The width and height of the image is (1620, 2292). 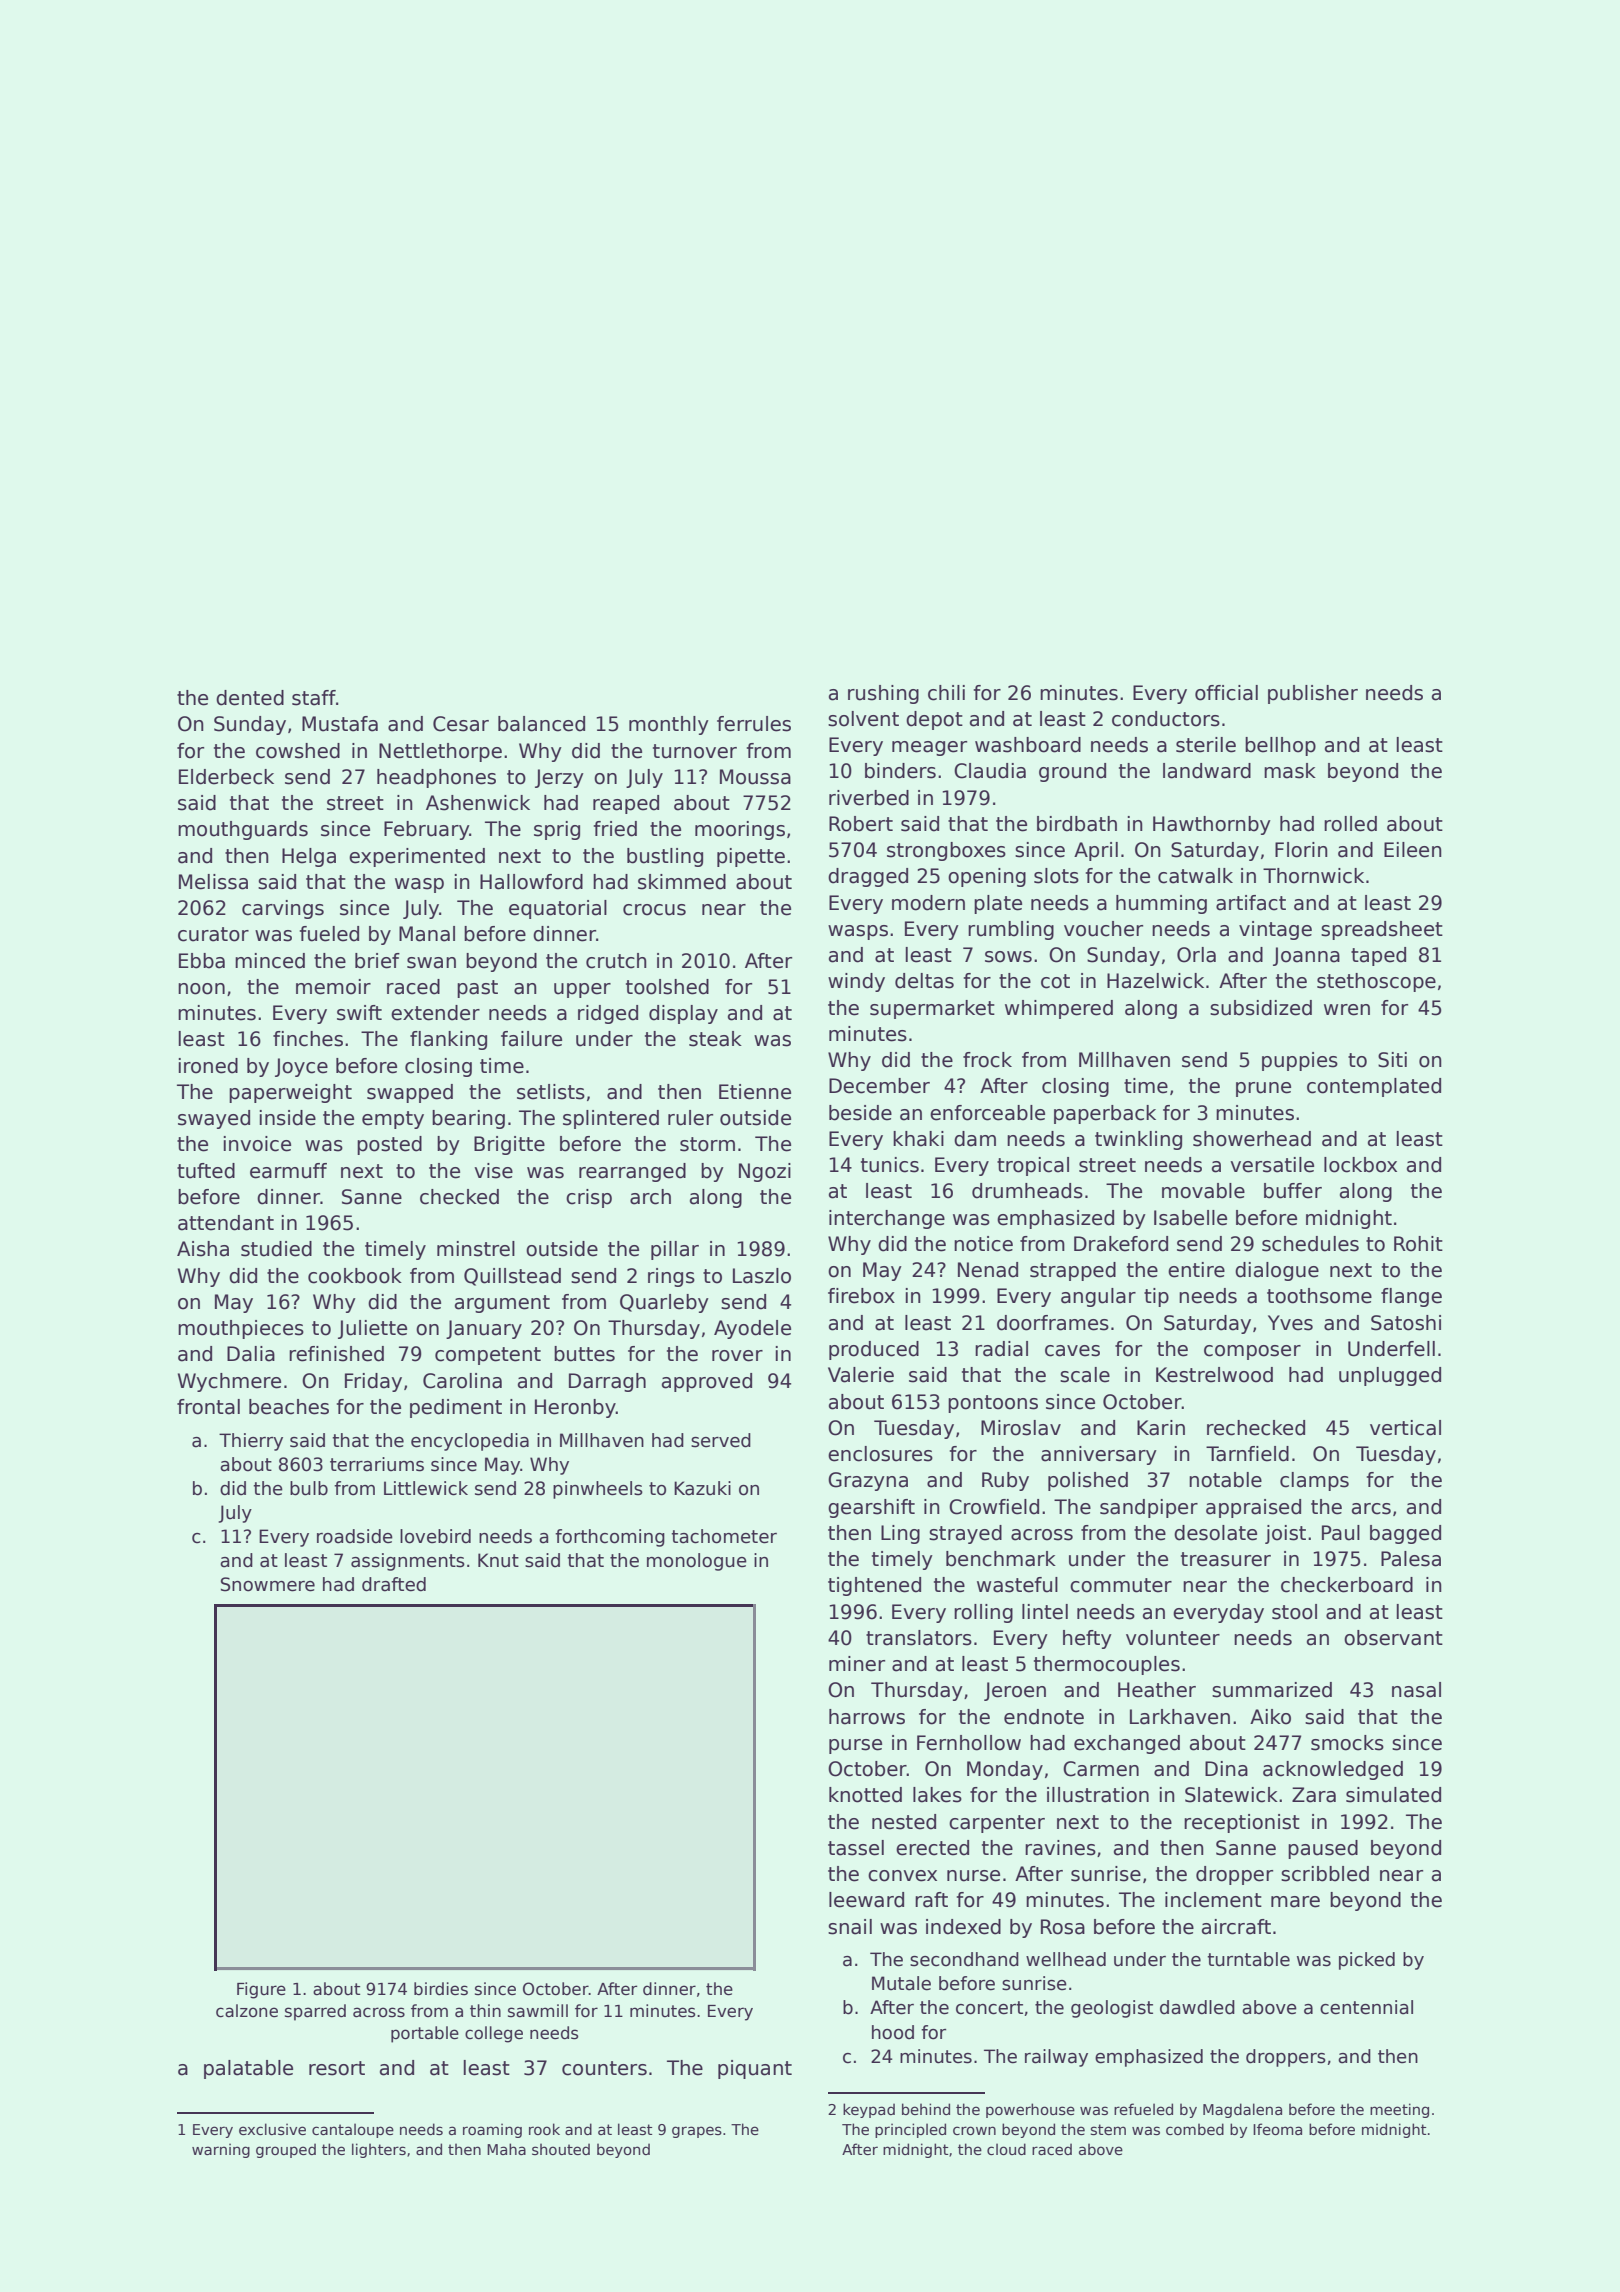 I want to click on purse, so click(x=855, y=1746).
